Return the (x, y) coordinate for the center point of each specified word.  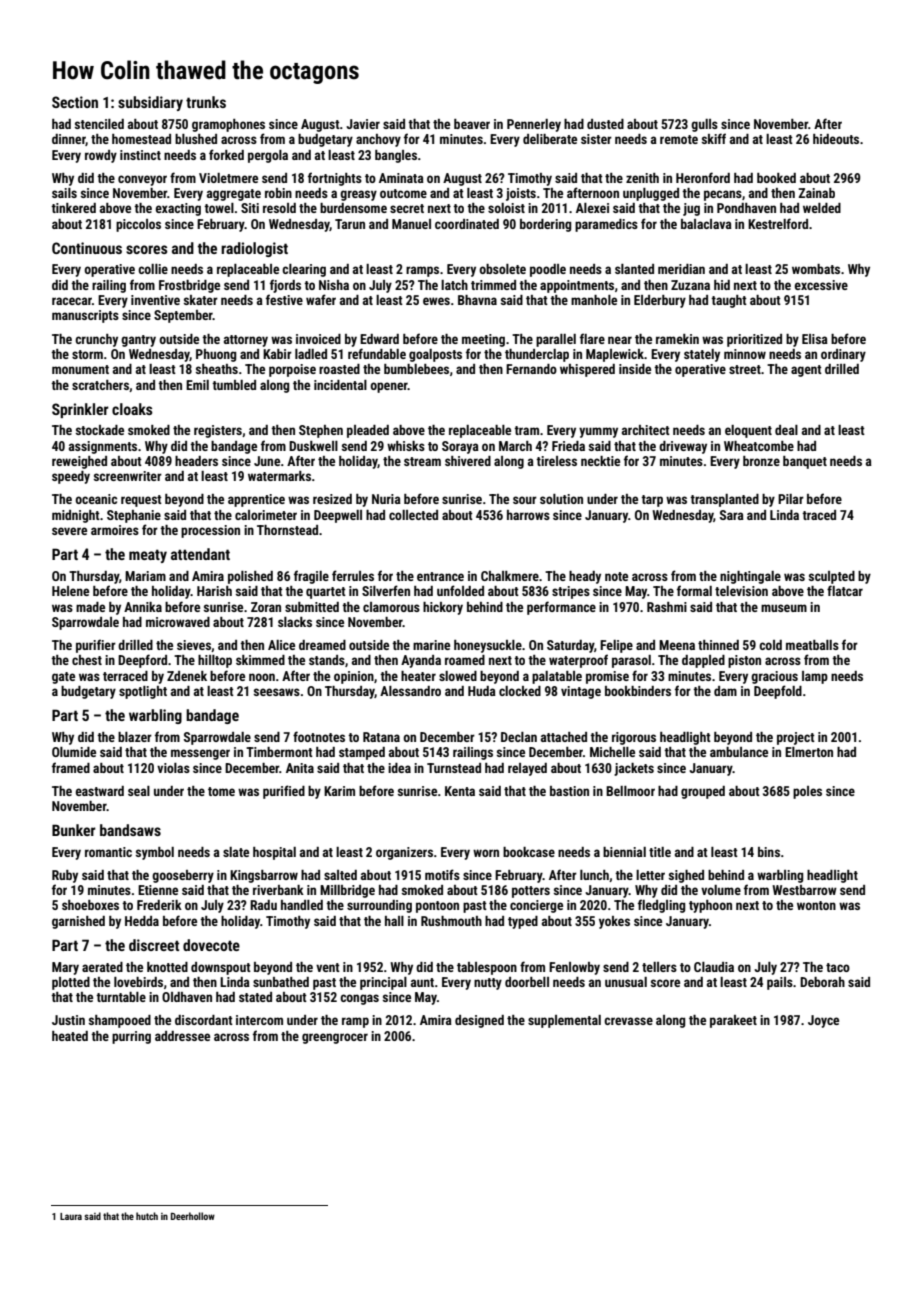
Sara (732, 515)
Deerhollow (193, 1216)
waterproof (578, 661)
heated (70, 1036)
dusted (605, 124)
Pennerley (534, 125)
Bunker (74, 830)
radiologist (254, 249)
